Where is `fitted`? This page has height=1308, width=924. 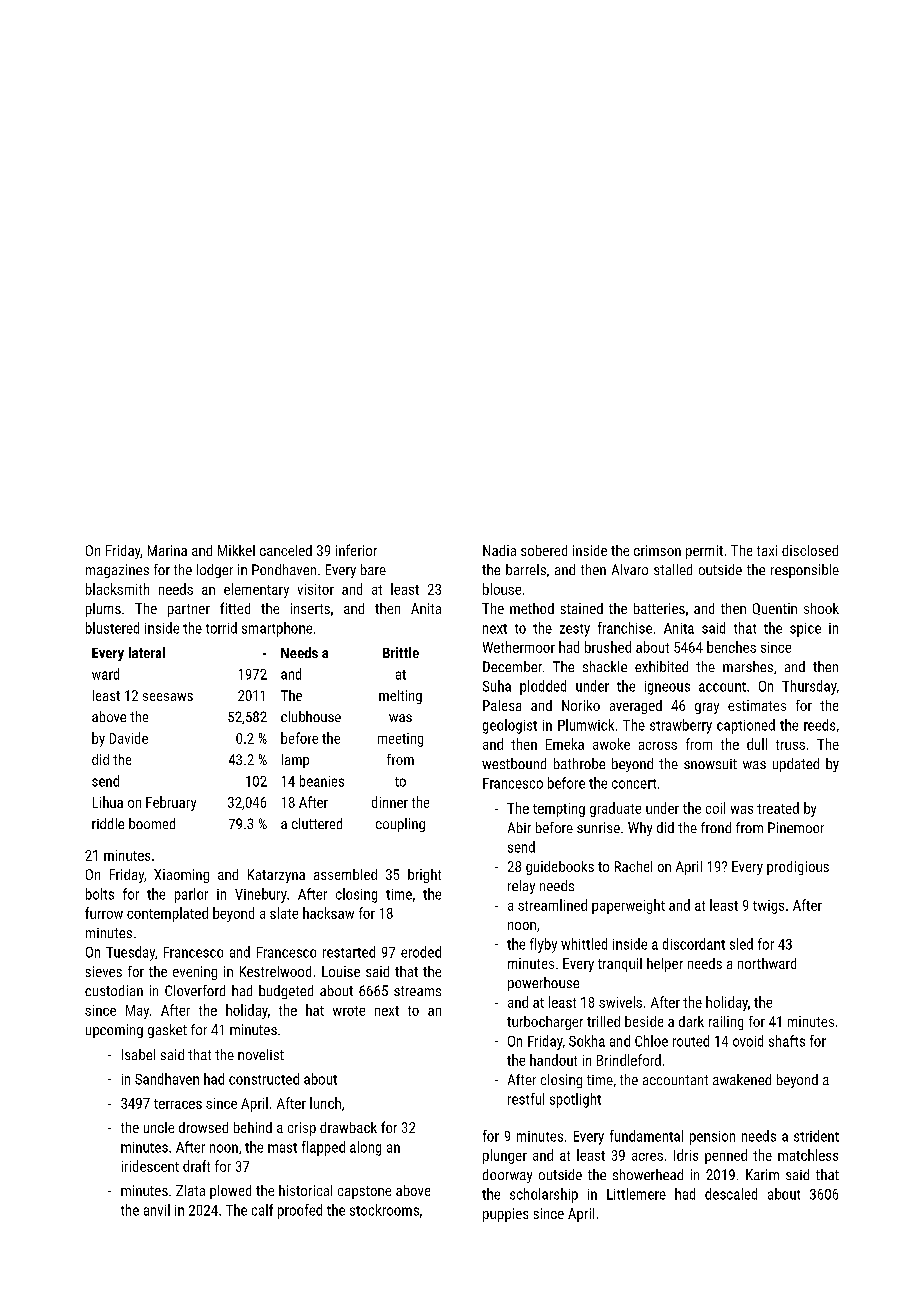 fitted is located at coordinates (235, 608).
